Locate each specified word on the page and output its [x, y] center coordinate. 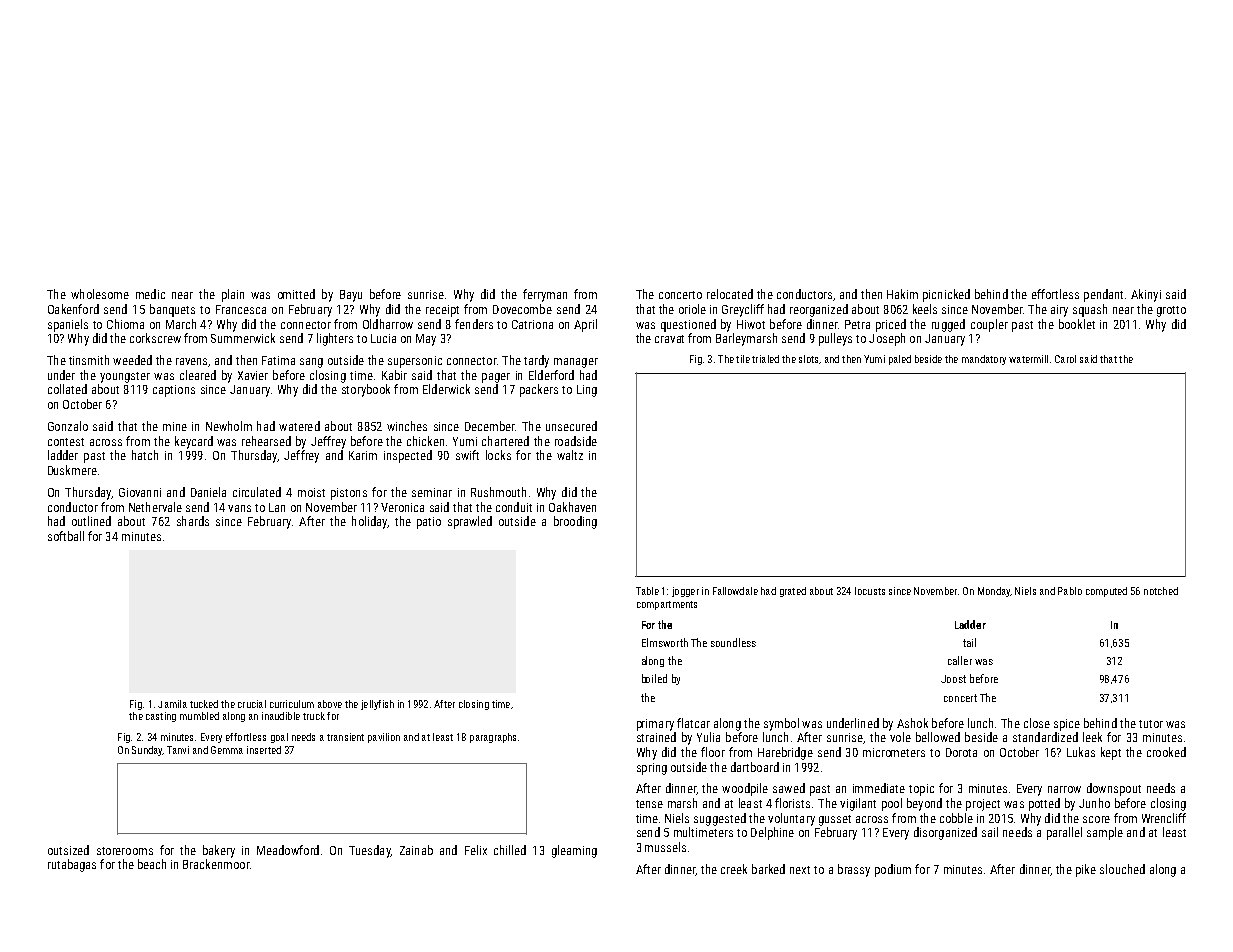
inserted [264, 750]
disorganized [945, 833]
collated [67, 389]
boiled [654, 678]
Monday [994, 592]
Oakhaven [572, 507]
